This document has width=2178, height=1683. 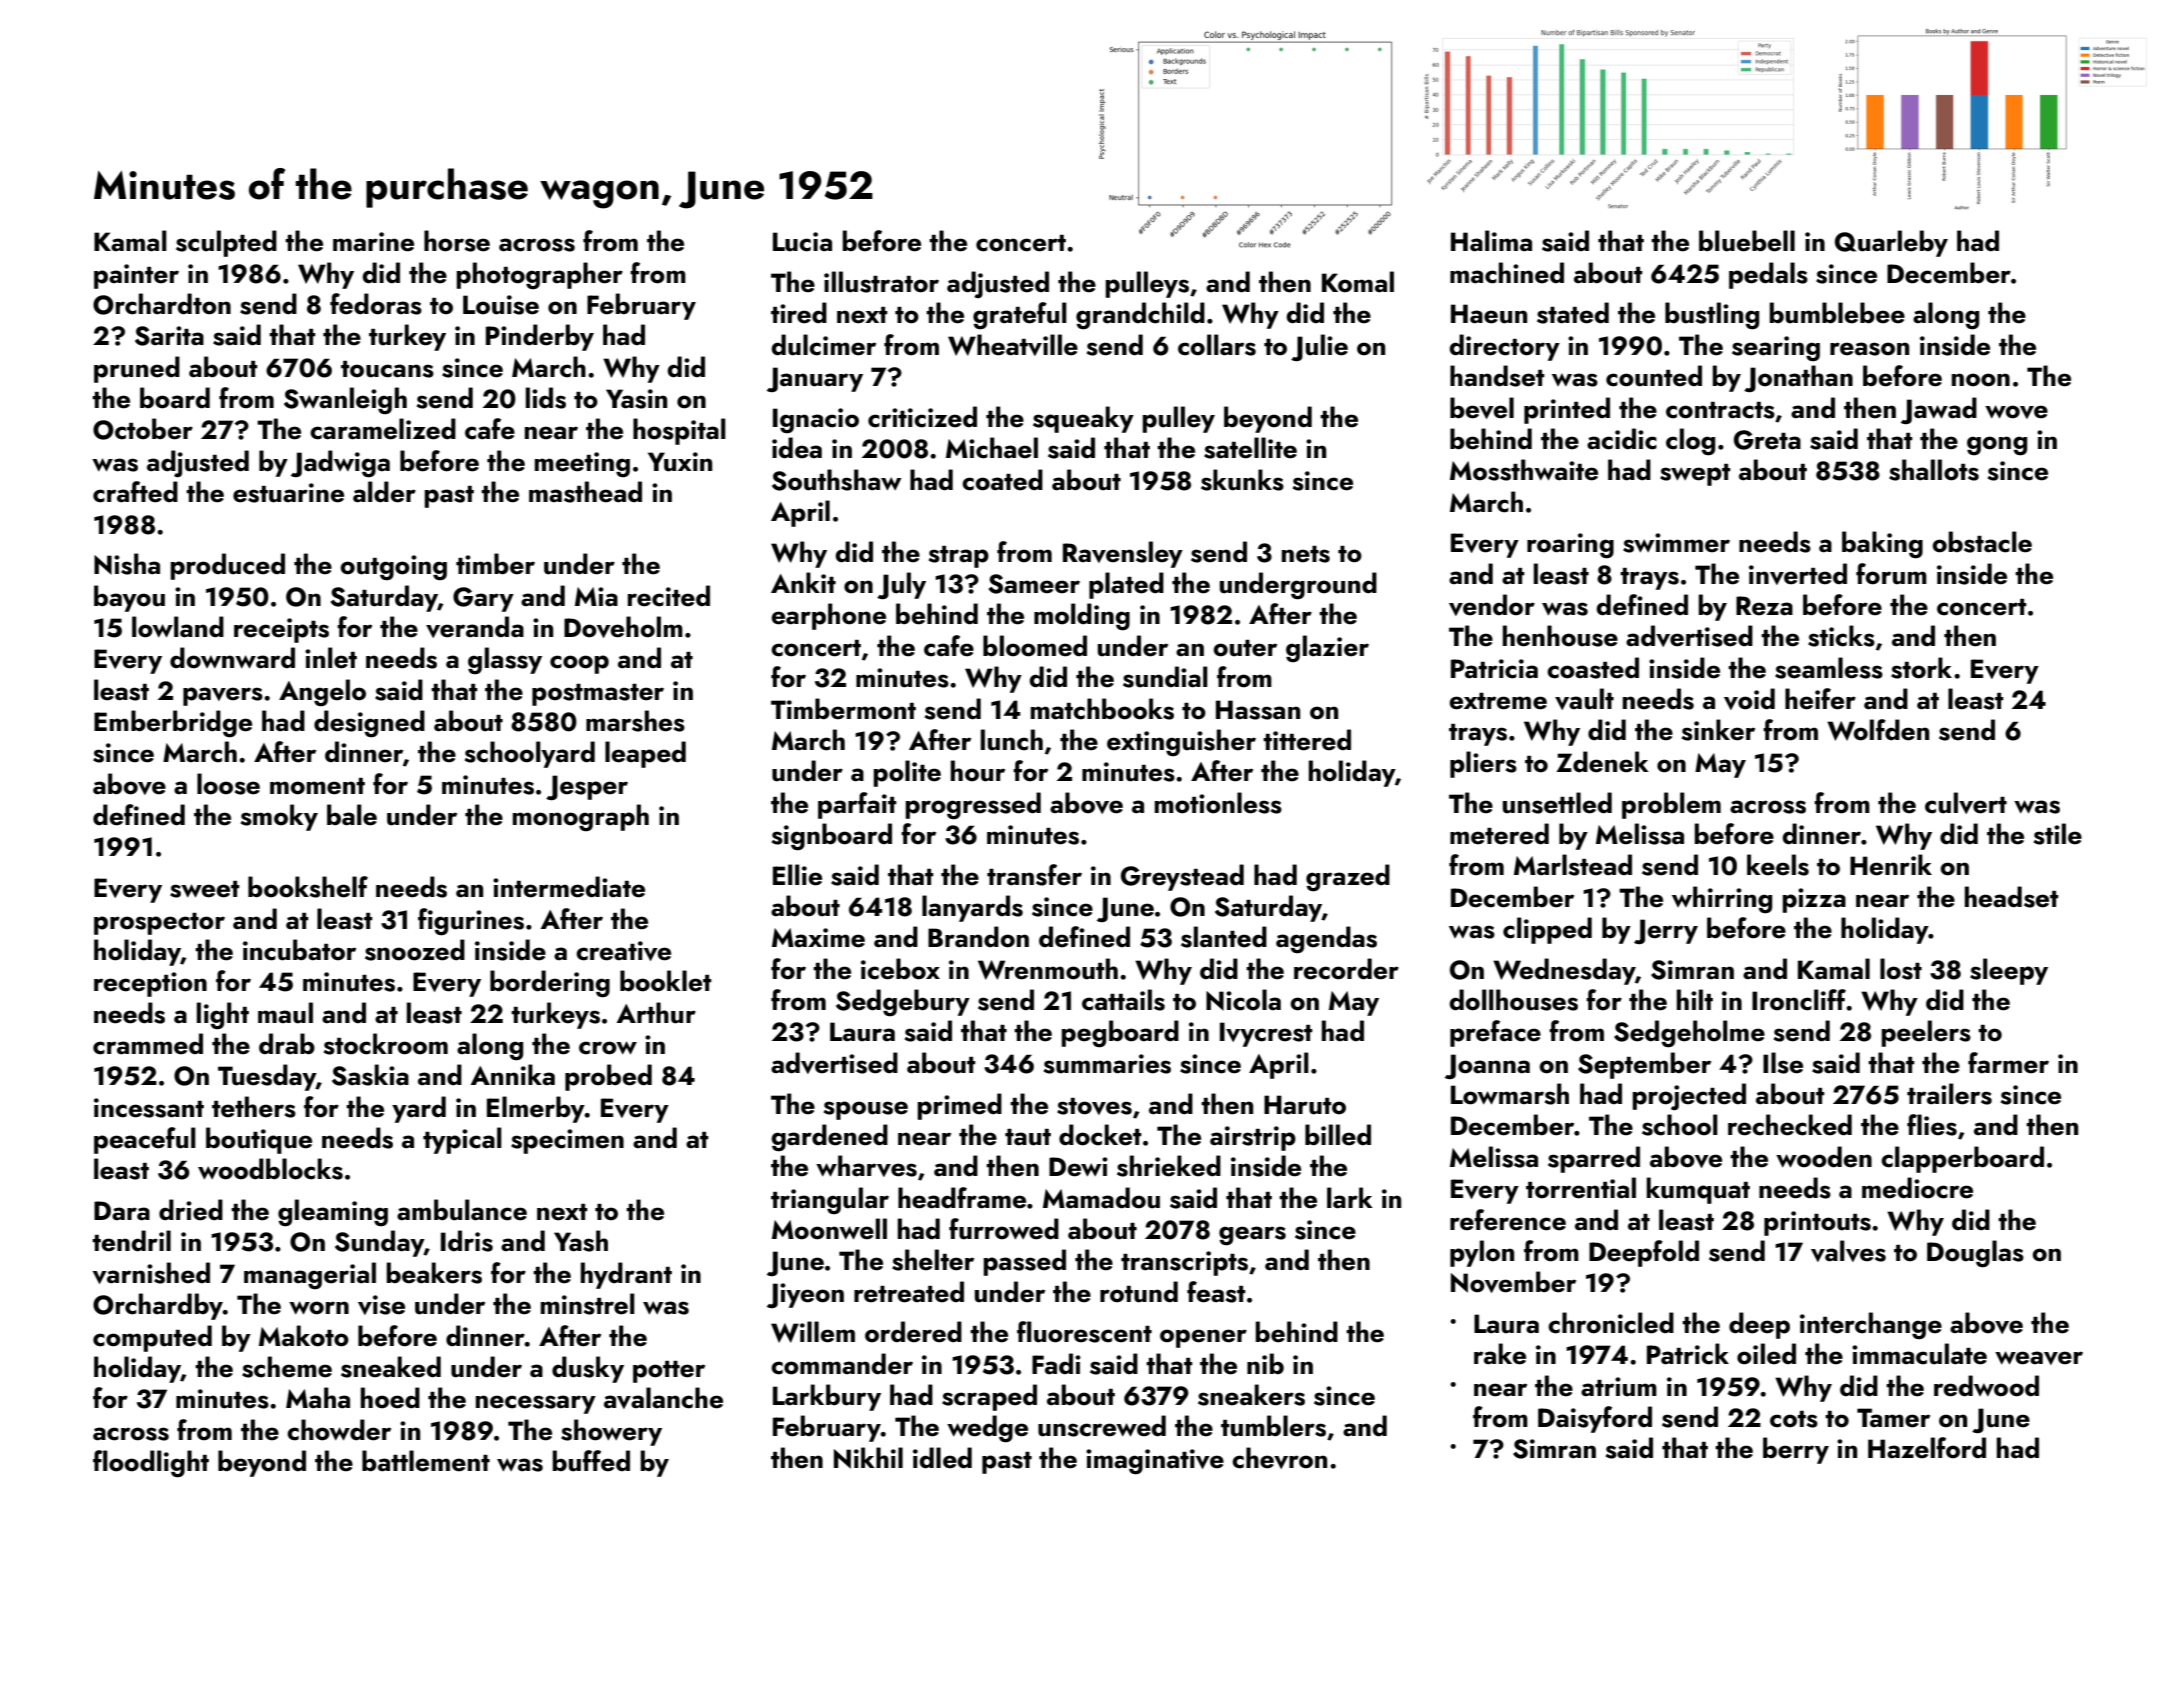 I want to click on Lucia, so click(x=802, y=242).
